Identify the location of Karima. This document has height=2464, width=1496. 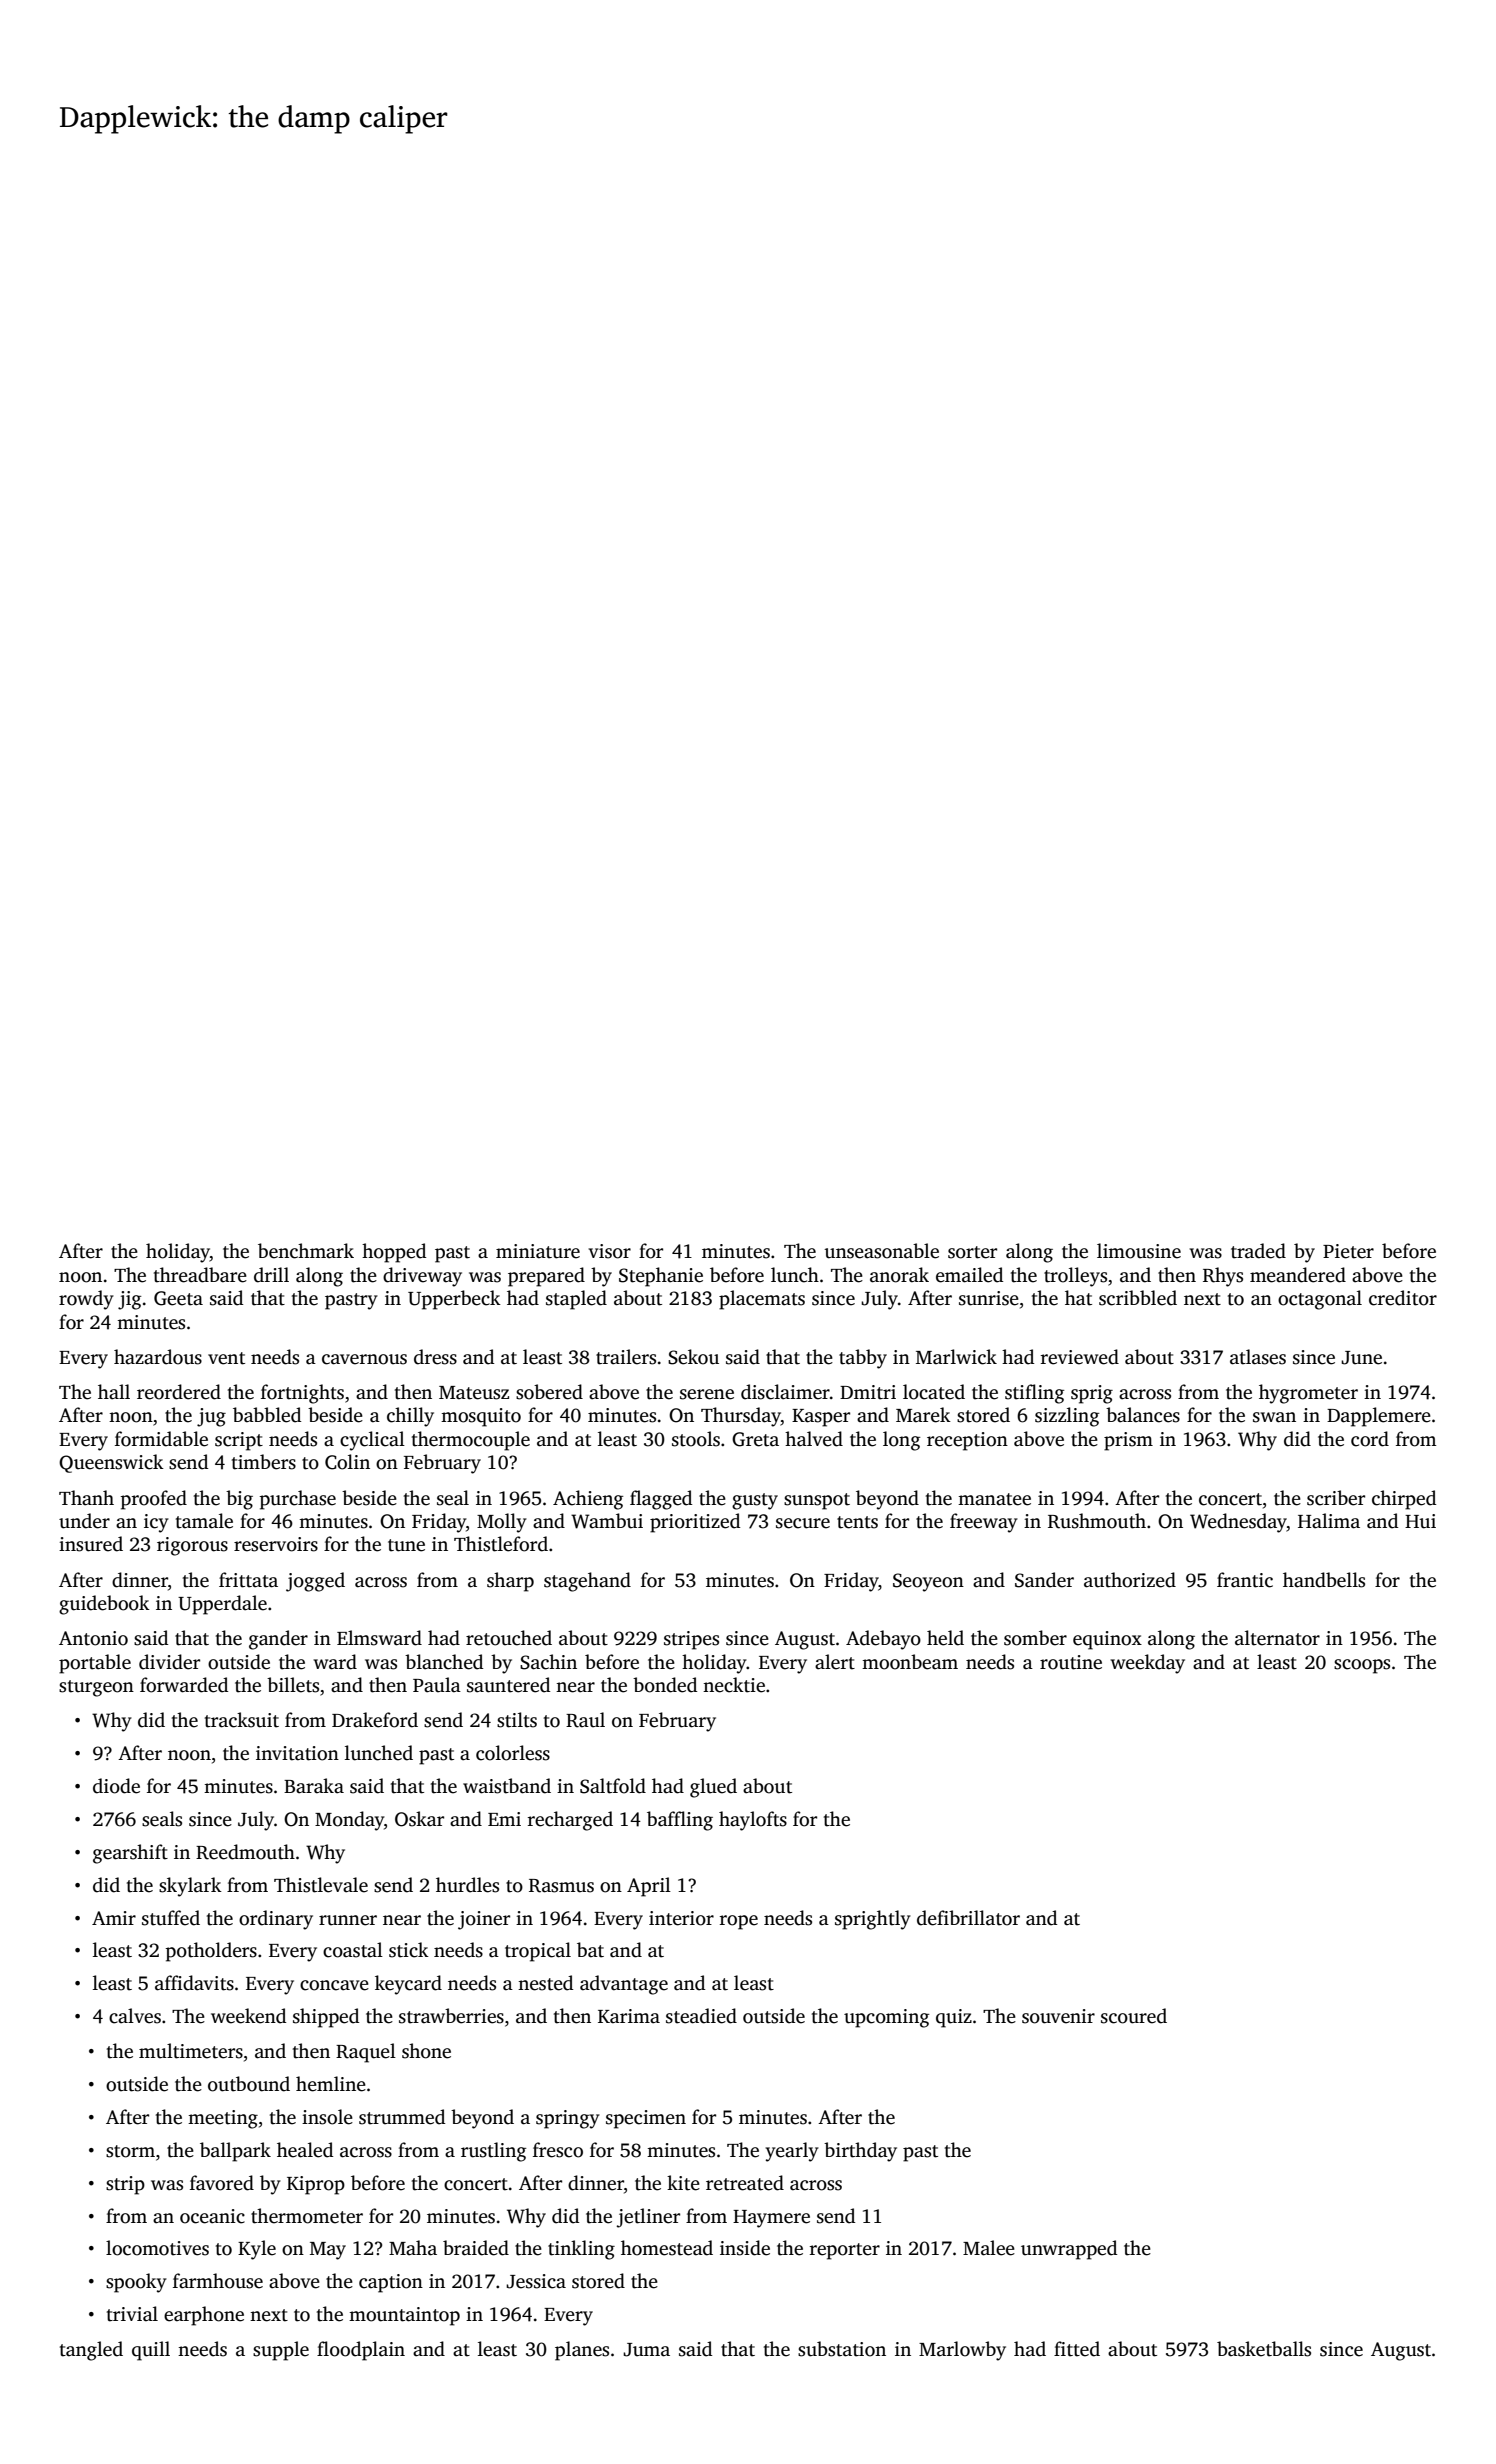
(629, 2016).
